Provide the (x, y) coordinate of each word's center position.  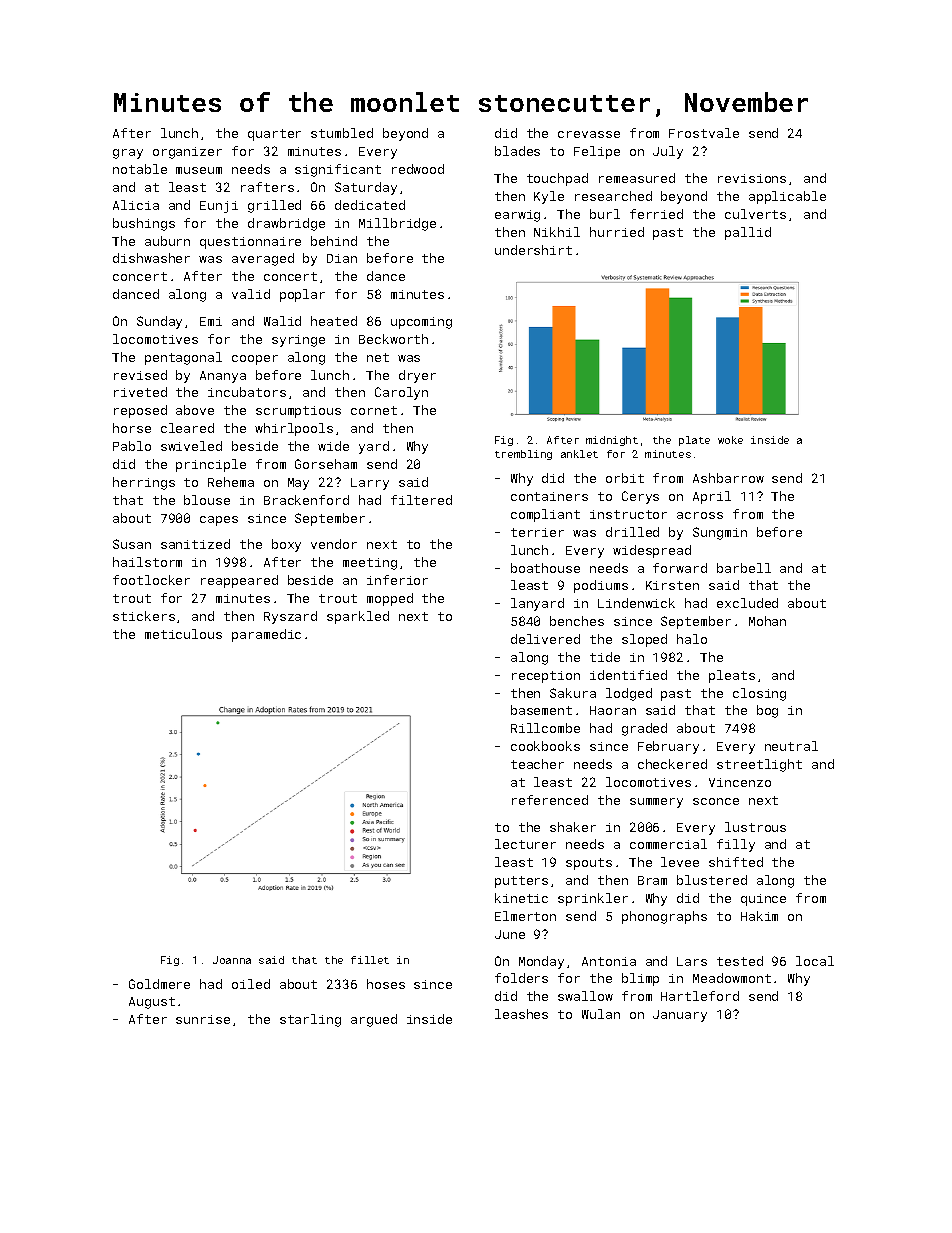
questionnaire (250, 243)
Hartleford (700, 996)
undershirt (533, 250)
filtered (421, 500)
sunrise (203, 1019)
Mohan (767, 621)
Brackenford (306, 500)
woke (730, 440)
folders (521, 978)
